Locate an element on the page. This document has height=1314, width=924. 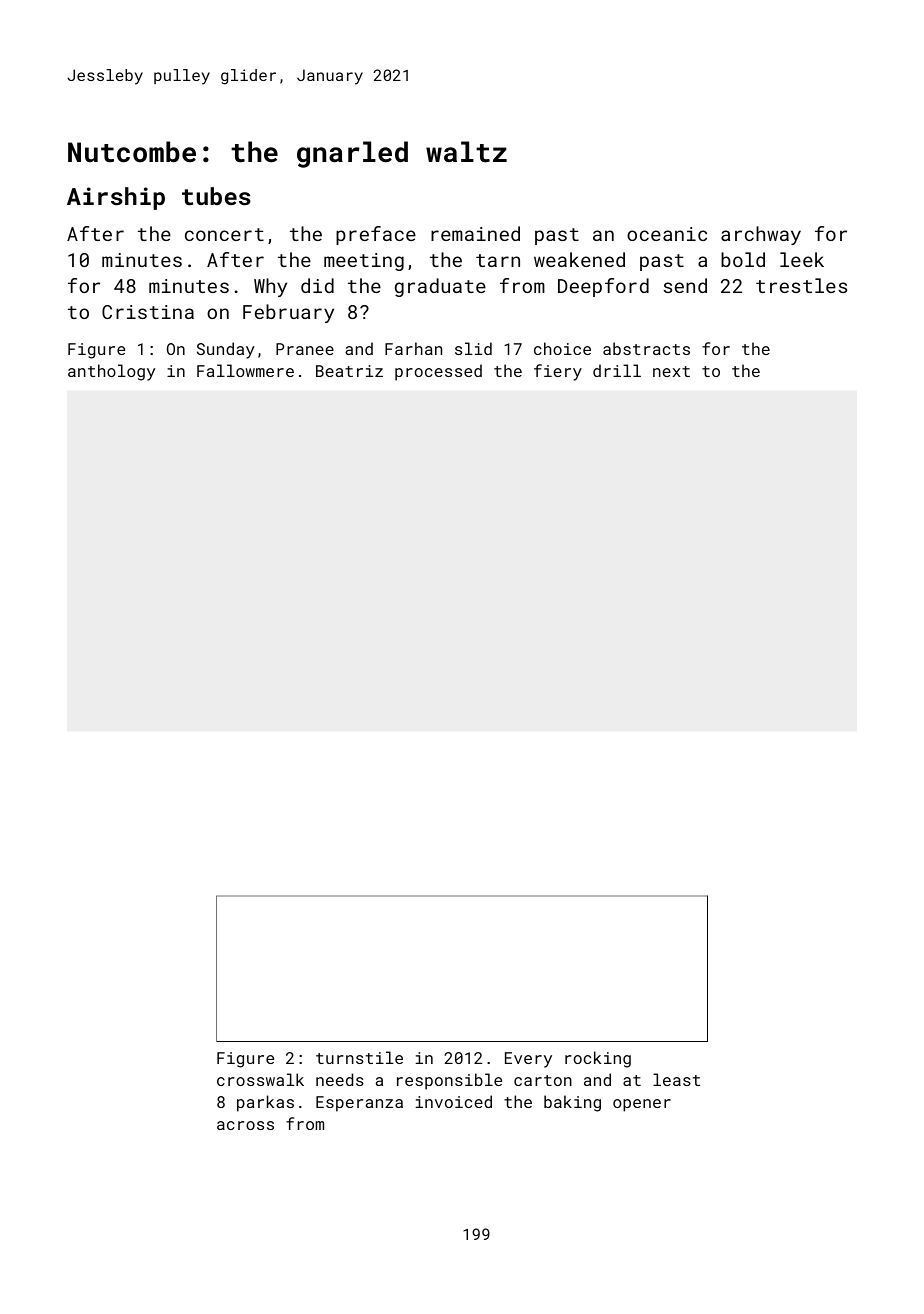
preface is located at coordinates (376, 235).
